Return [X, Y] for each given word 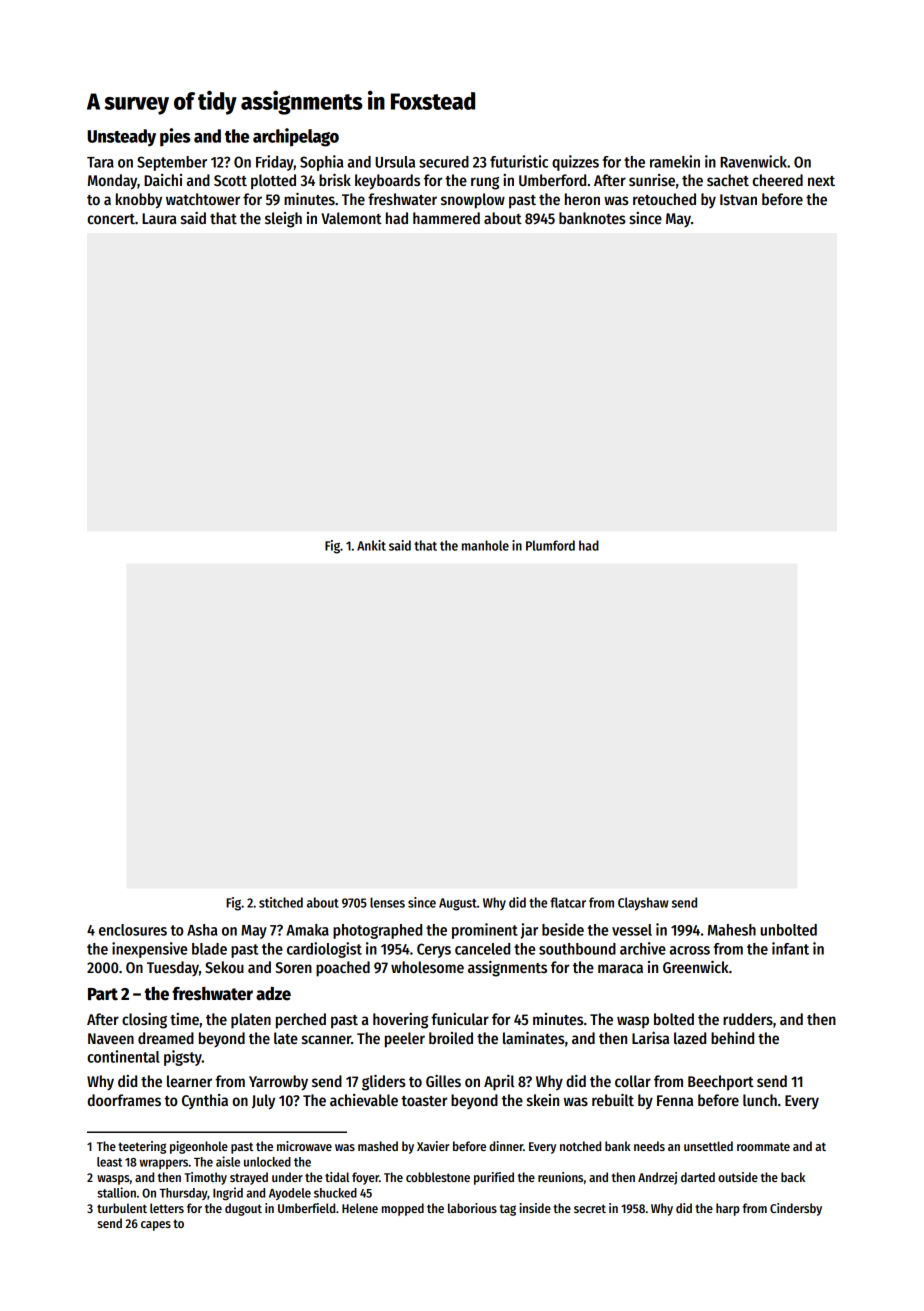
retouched [664, 199]
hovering [400, 1021]
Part [103, 994]
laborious [472, 1208]
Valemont [351, 218]
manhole [485, 545]
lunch [760, 1100]
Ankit [371, 545]
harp [728, 1209]
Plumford [550, 545]
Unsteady [122, 138]
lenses [387, 902]
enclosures [133, 930]
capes [156, 1226]
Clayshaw [643, 904]
